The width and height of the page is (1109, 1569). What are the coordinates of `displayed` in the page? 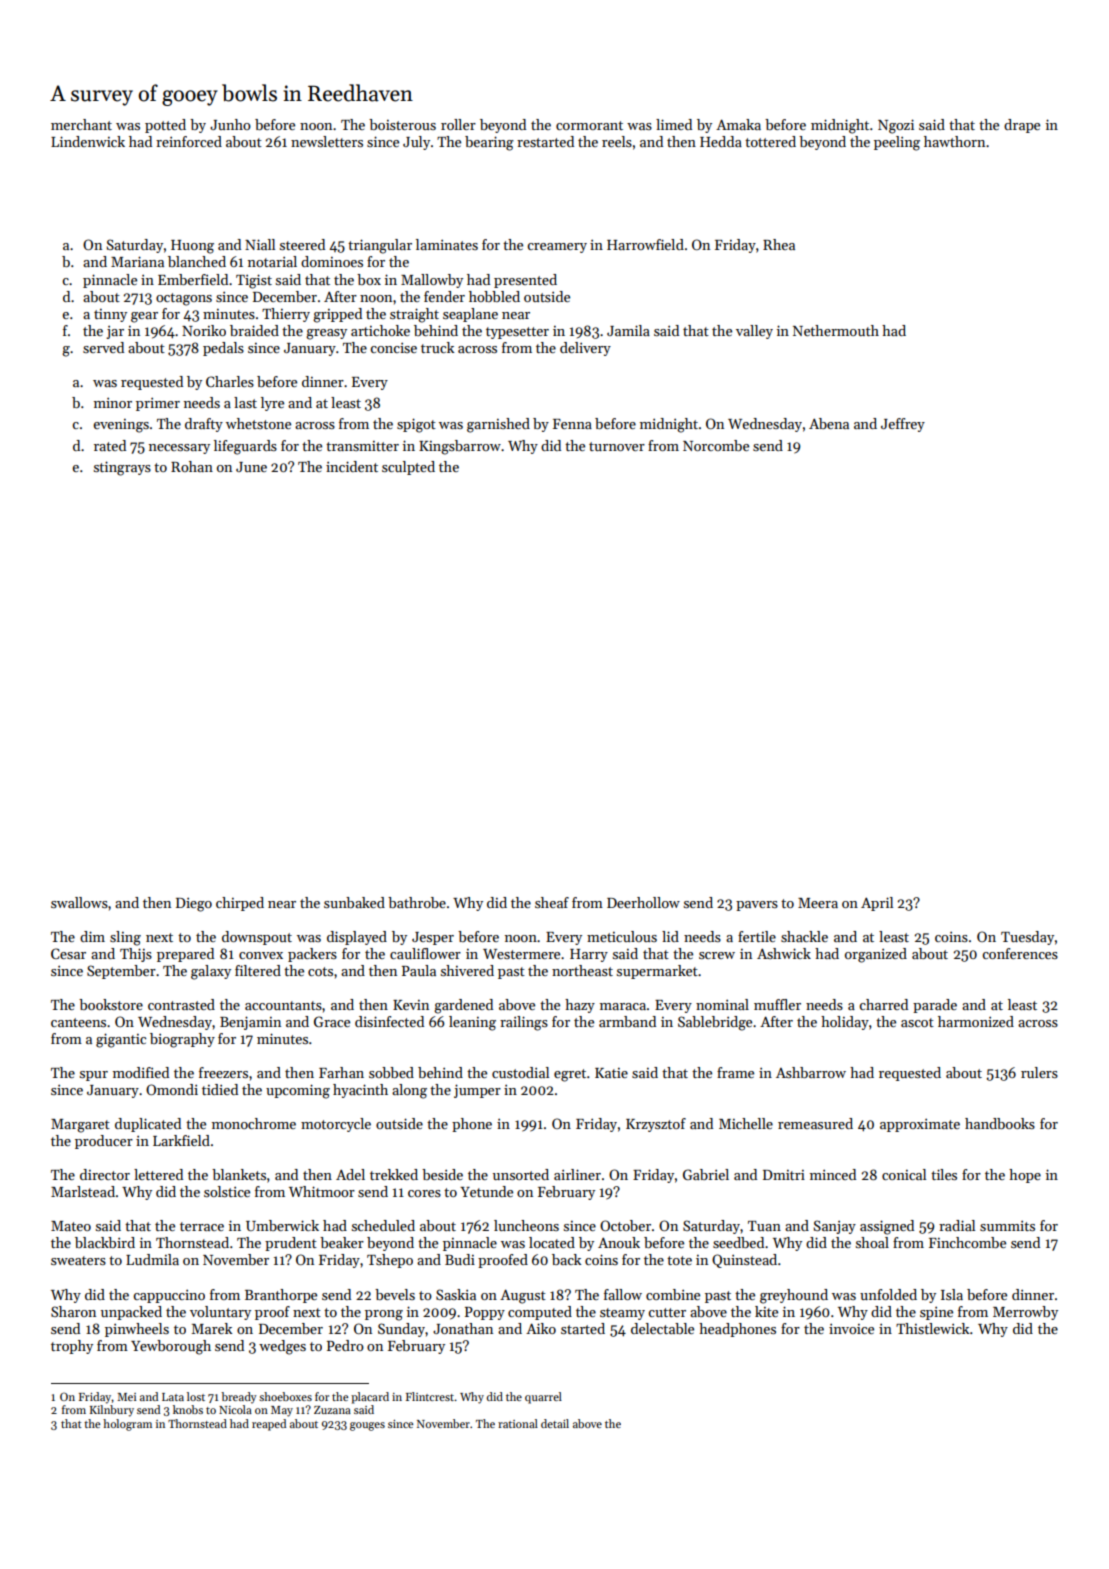 It's located at (357, 938).
